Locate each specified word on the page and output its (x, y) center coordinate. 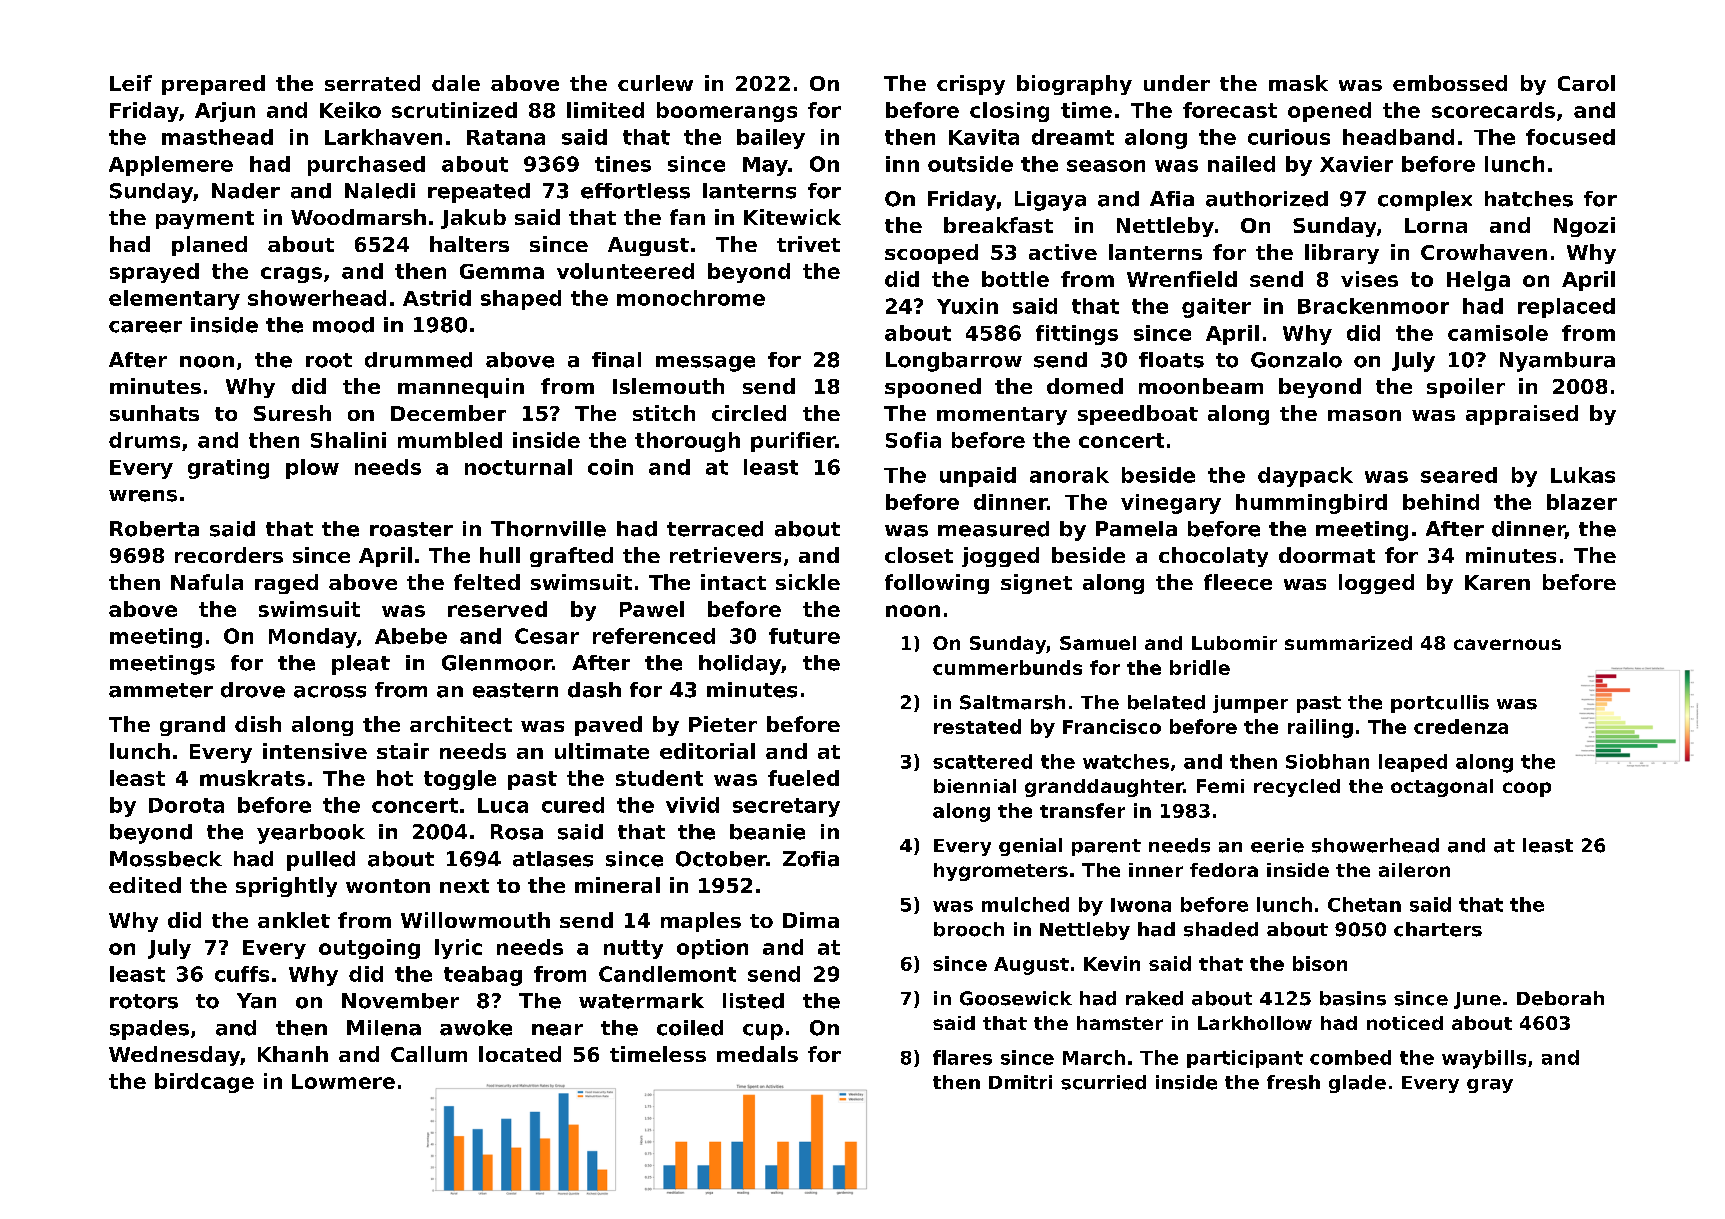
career (145, 327)
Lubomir (1234, 643)
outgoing (369, 949)
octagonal (1442, 788)
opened (1329, 112)
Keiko (350, 110)
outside (970, 164)
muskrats (252, 778)
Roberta (154, 529)
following (937, 584)
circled (749, 413)
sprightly (286, 887)
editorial (707, 751)
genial (1030, 847)
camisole (1498, 333)
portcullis (1440, 704)
